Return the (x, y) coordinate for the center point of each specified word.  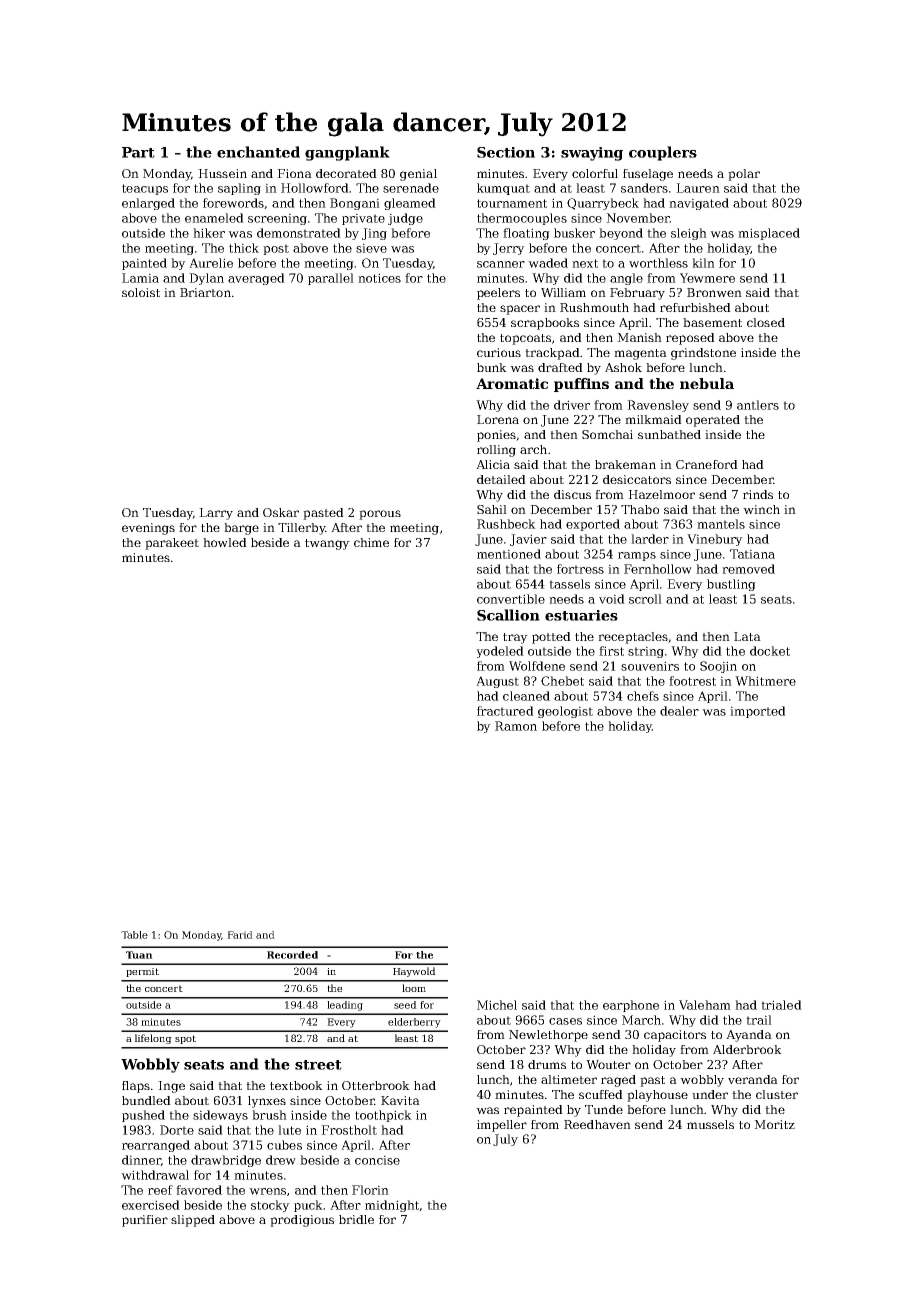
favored (199, 1190)
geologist (565, 712)
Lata (747, 636)
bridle (356, 1219)
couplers (663, 153)
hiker (209, 233)
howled (225, 542)
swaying (592, 154)
